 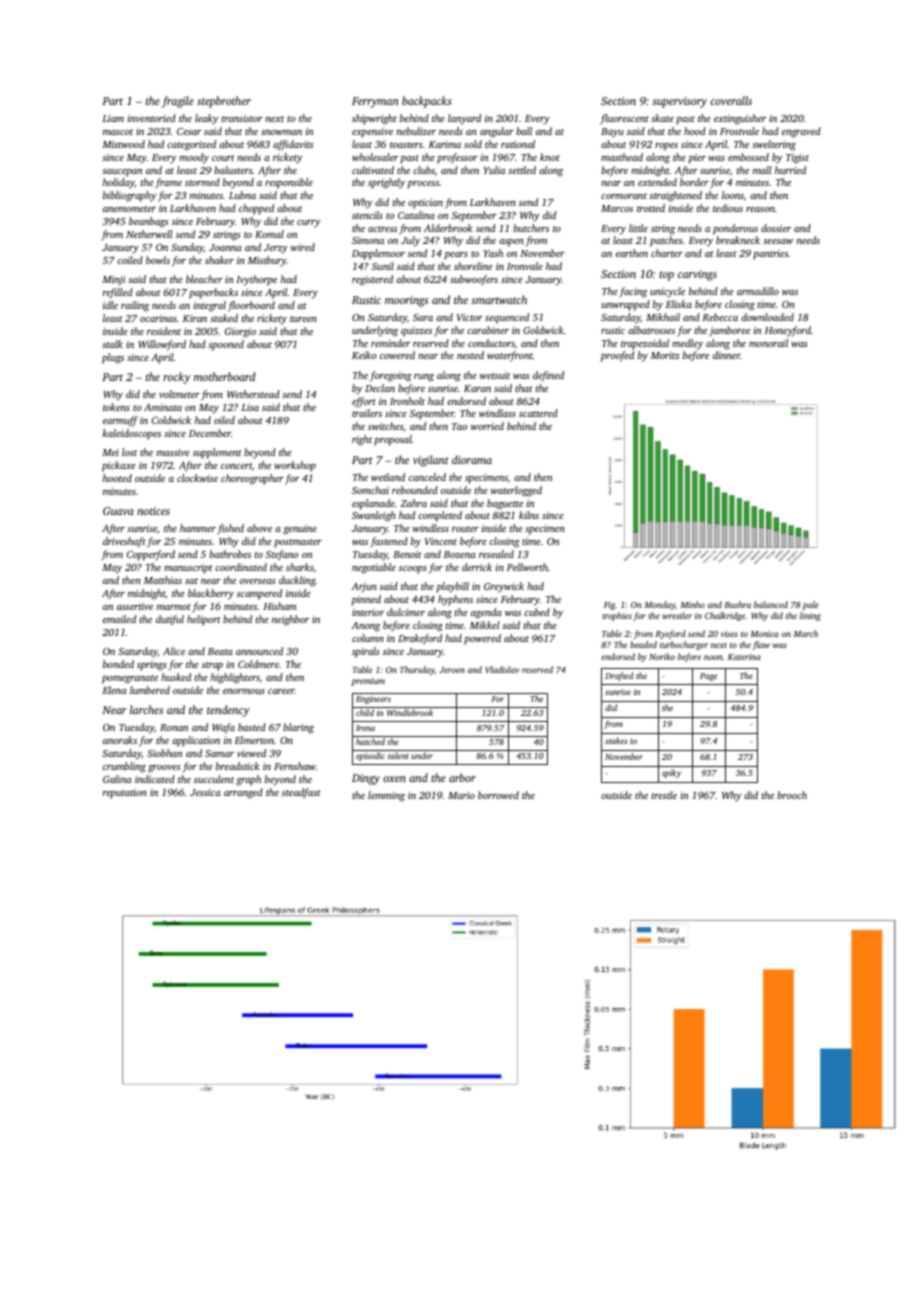 What do you see at coordinates (810, 616) in the page?
I see `lining` at bounding box center [810, 616].
